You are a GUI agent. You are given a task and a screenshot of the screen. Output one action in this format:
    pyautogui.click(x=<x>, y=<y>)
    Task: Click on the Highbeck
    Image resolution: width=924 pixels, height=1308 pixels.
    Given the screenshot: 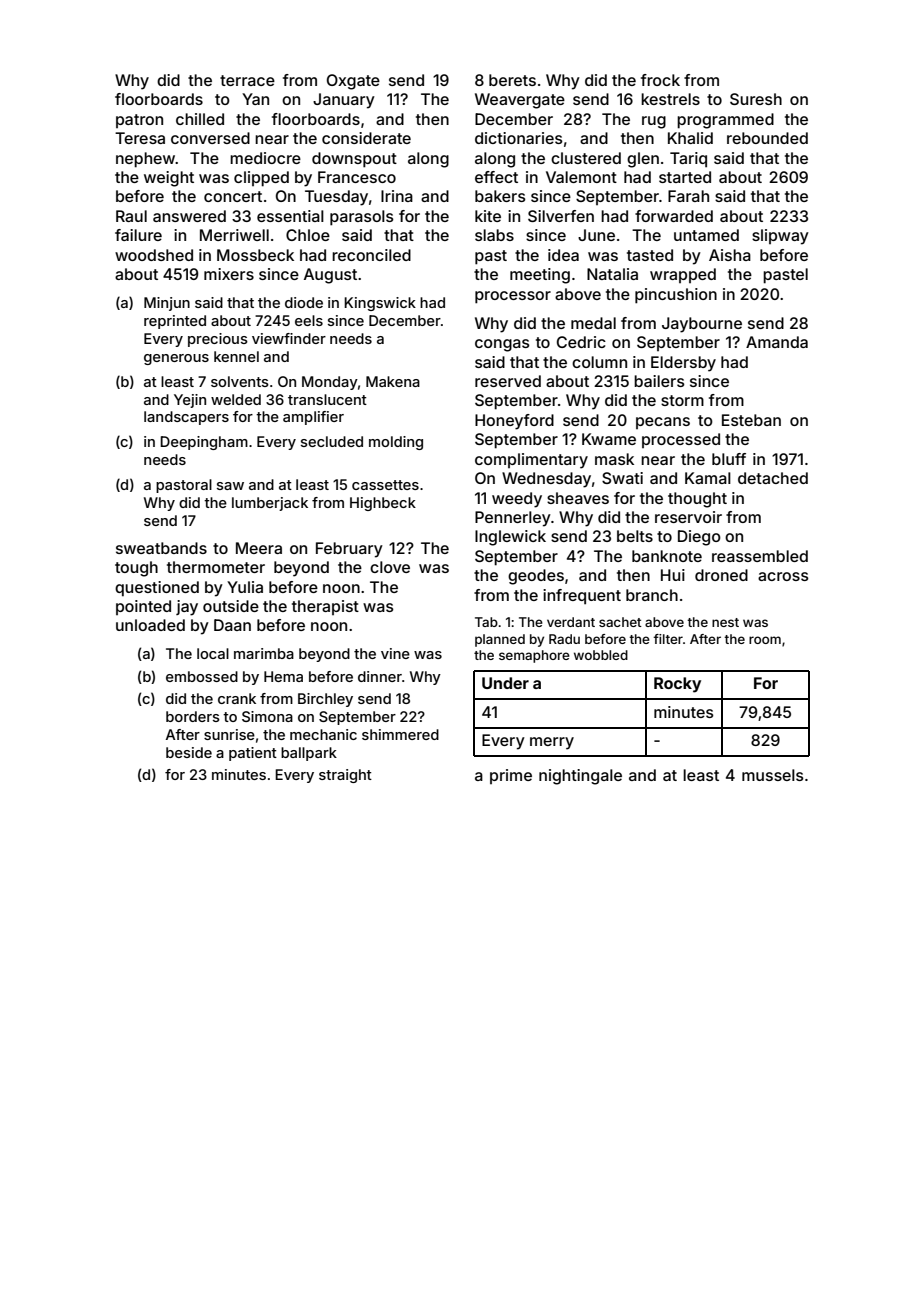 What is the action you would take?
    pyautogui.click(x=383, y=504)
